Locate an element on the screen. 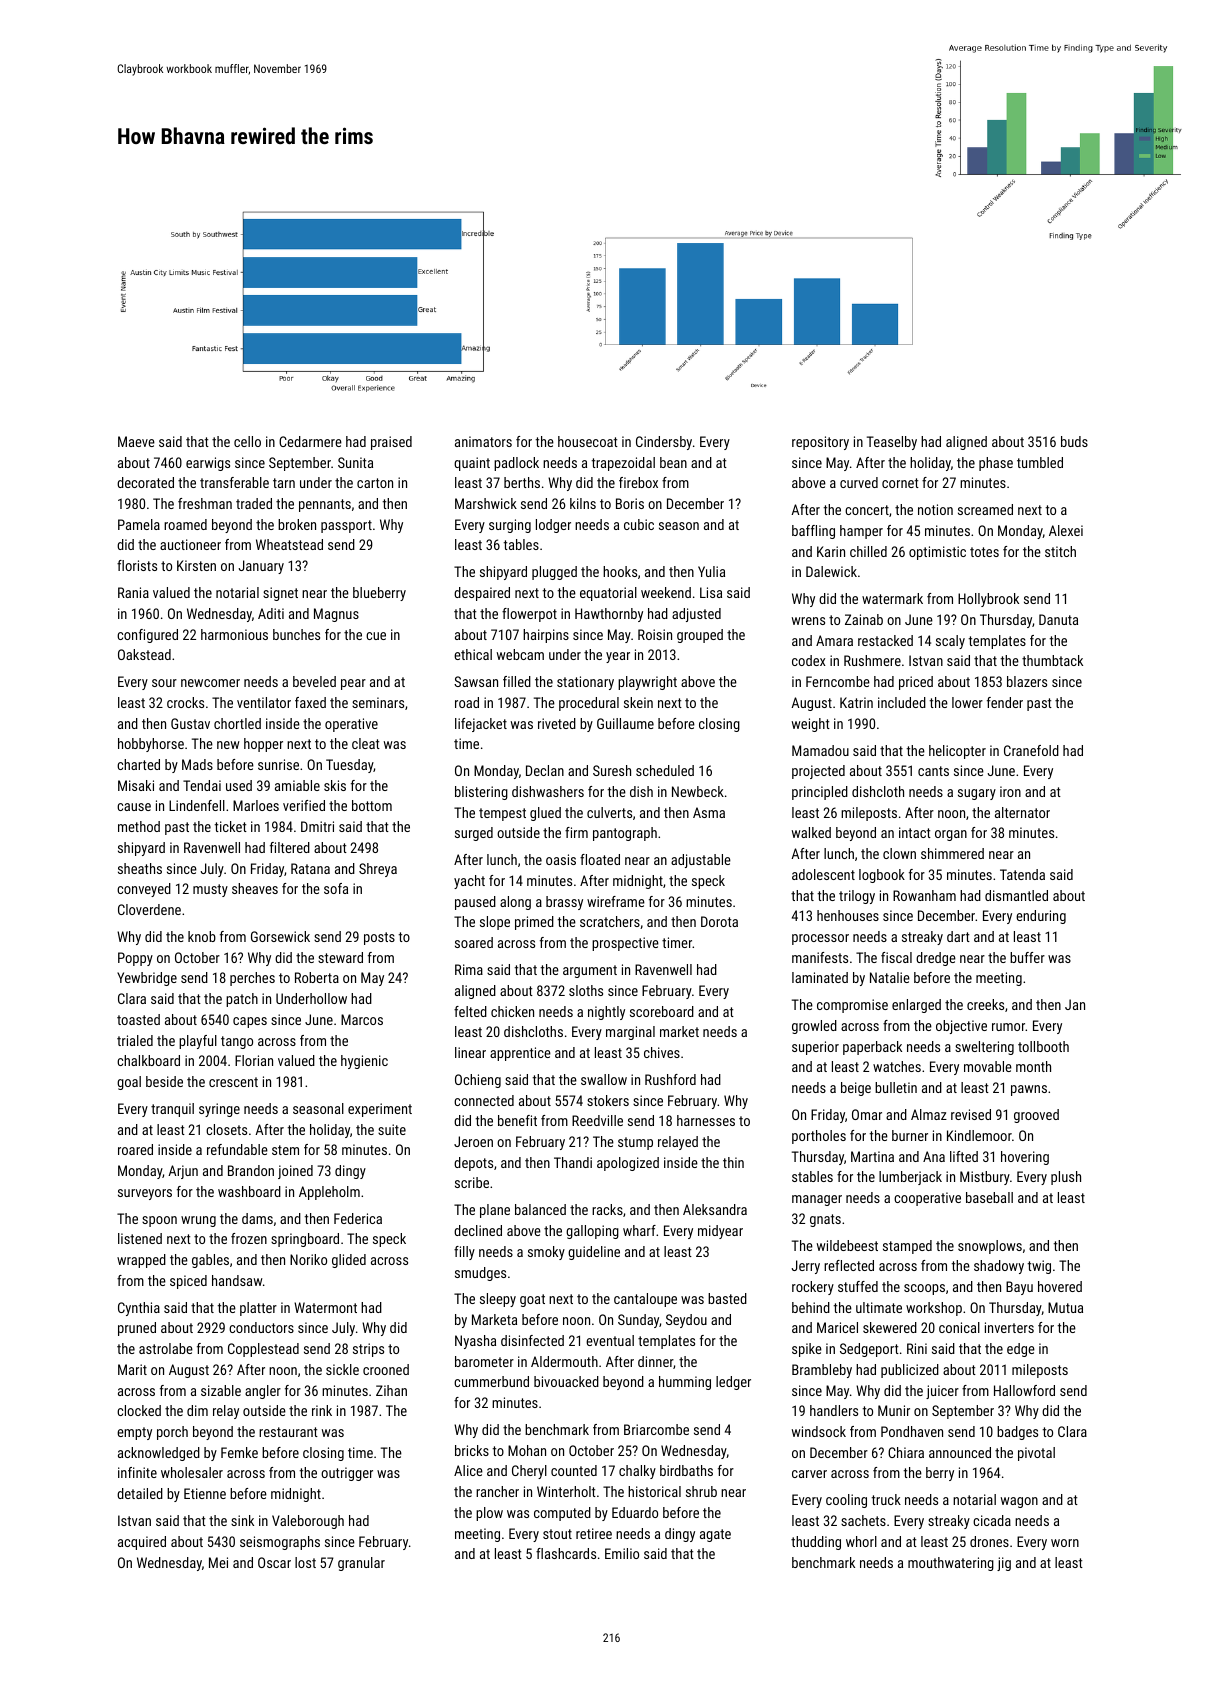  musty is located at coordinates (210, 890).
